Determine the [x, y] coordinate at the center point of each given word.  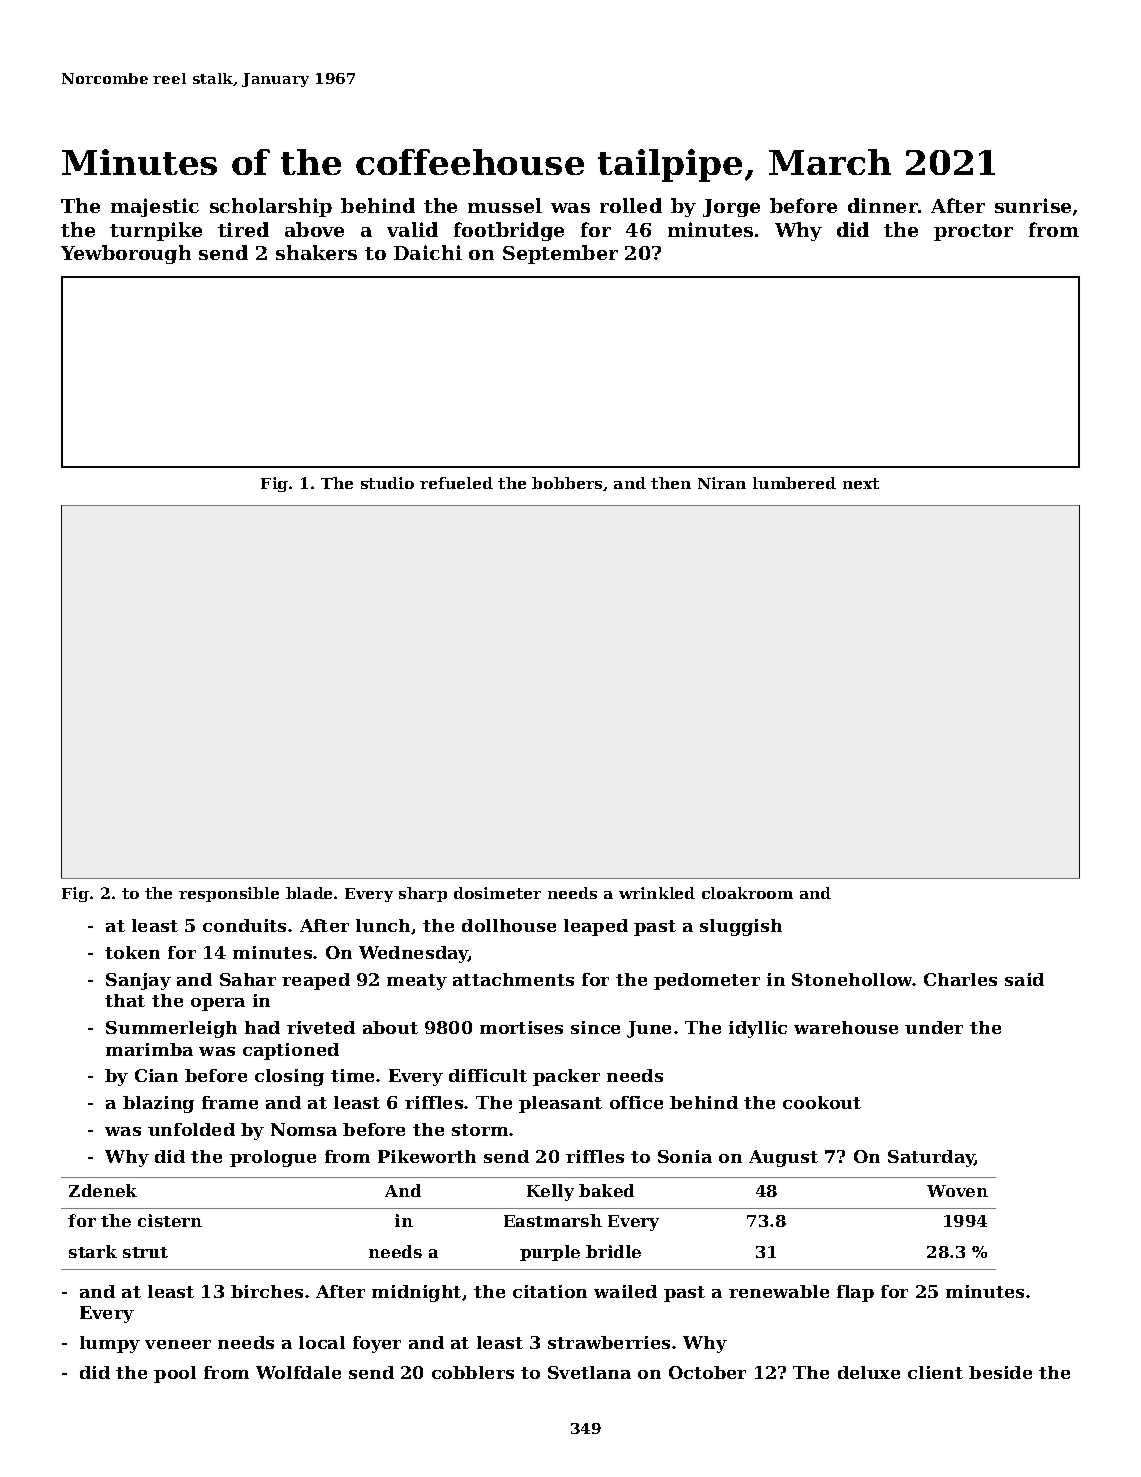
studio [387, 483]
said [1024, 979]
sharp [423, 894]
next [861, 483]
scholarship [271, 207]
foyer [377, 1344]
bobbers [567, 483]
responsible [229, 894]
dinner [883, 205]
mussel [505, 205]
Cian [156, 1075]
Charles [960, 979]
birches [267, 1291]
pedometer [707, 981]
